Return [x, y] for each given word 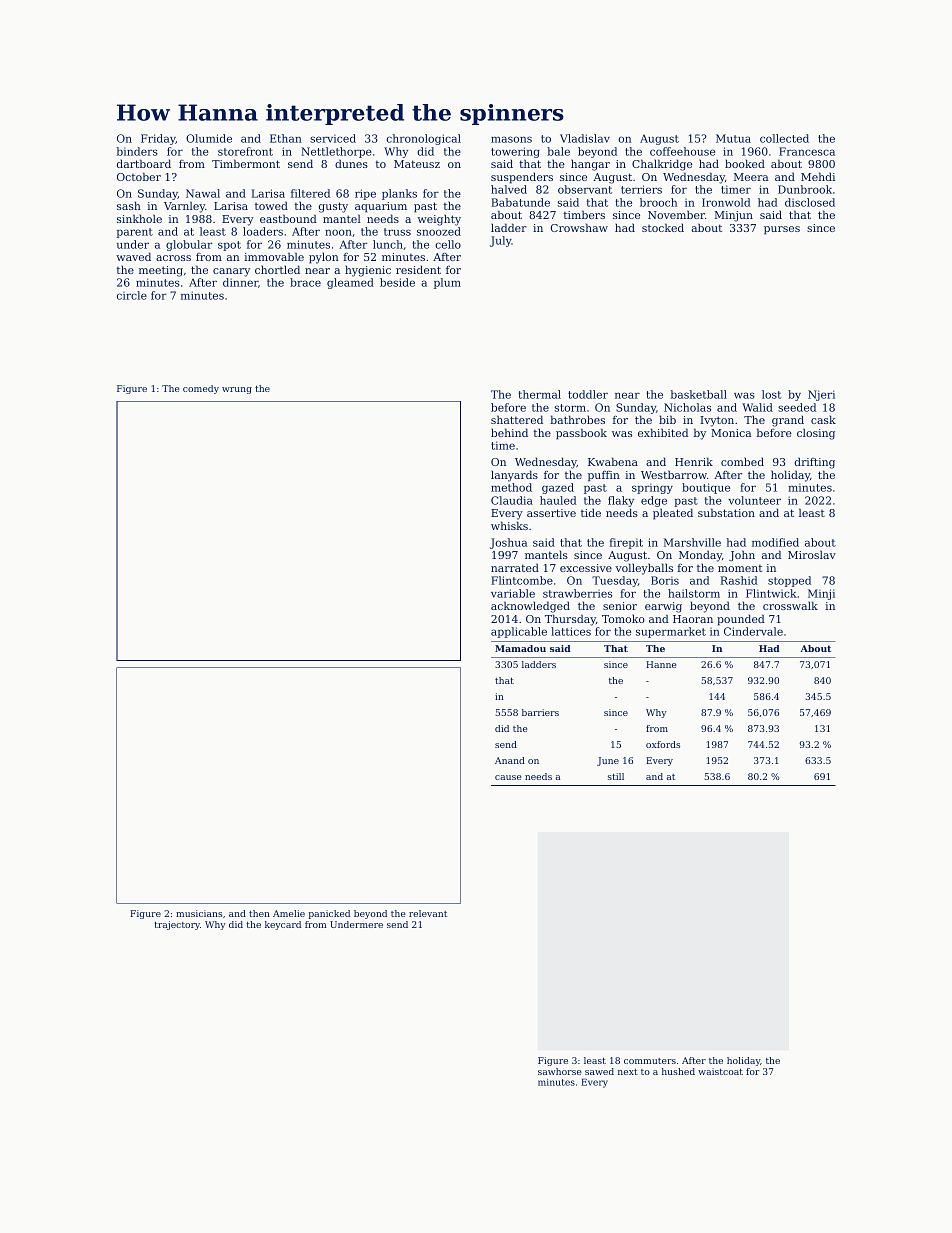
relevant [428, 913]
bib [667, 419]
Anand [510, 760]
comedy [201, 389]
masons [511, 139]
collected [784, 138]
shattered [517, 419]
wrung [237, 390]
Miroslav [812, 554]
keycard [283, 925]
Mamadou [520, 648]
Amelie [289, 913]
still [616, 776]
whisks [509, 525]
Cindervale [753, 631]
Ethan [286, 138]
